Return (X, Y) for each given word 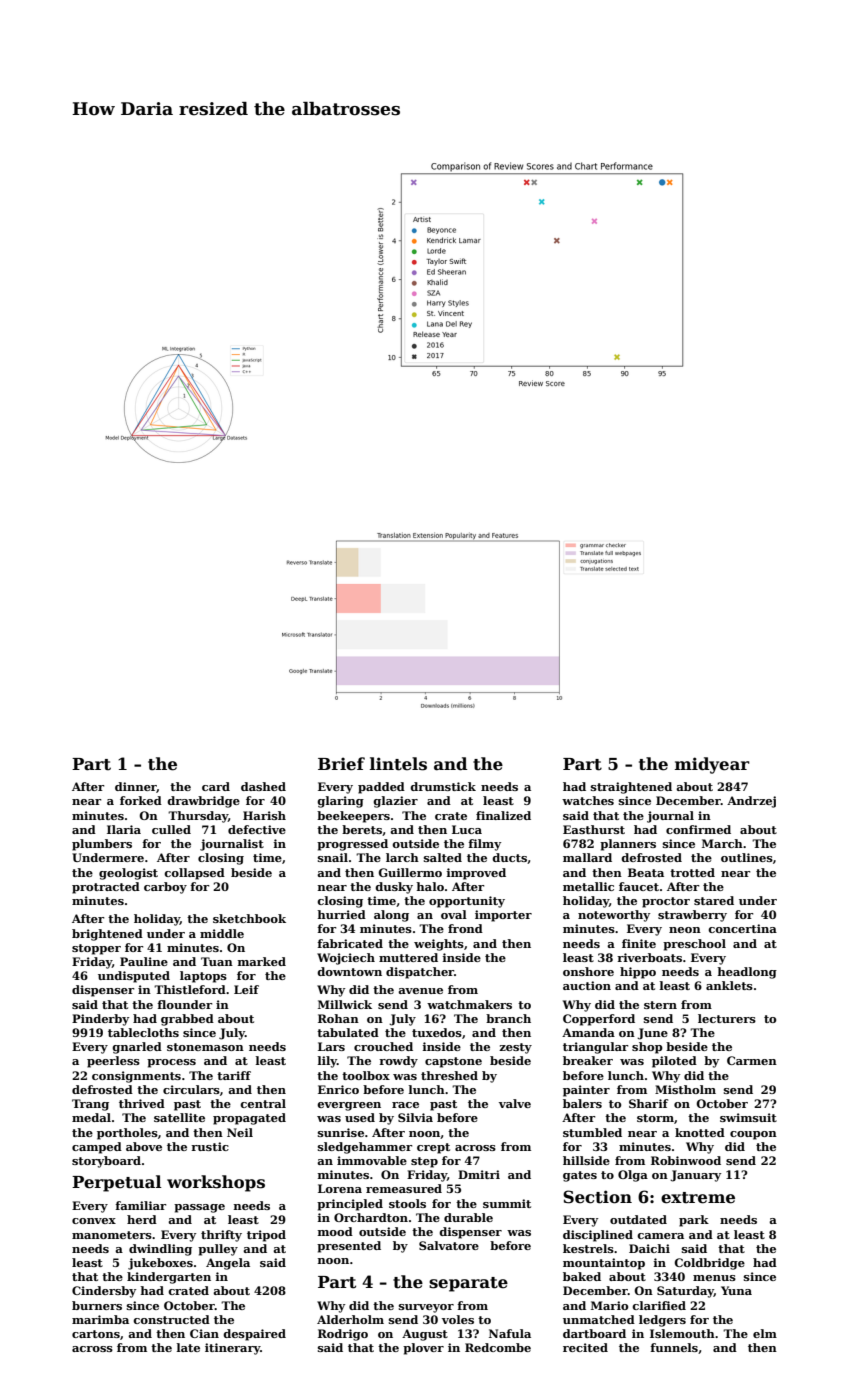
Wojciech (346, 959)
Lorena (340, 1188)
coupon (753, 1135)
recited (585, 1347)
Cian (204, 1333)
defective (257, 829)
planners (628, 845)
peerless (113, 1062)
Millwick (345, 1004)
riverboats (649, 957)
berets (362, 829)
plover (423, 1349)
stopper (96, 949)
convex (94, 1221)
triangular (595, 1048)
